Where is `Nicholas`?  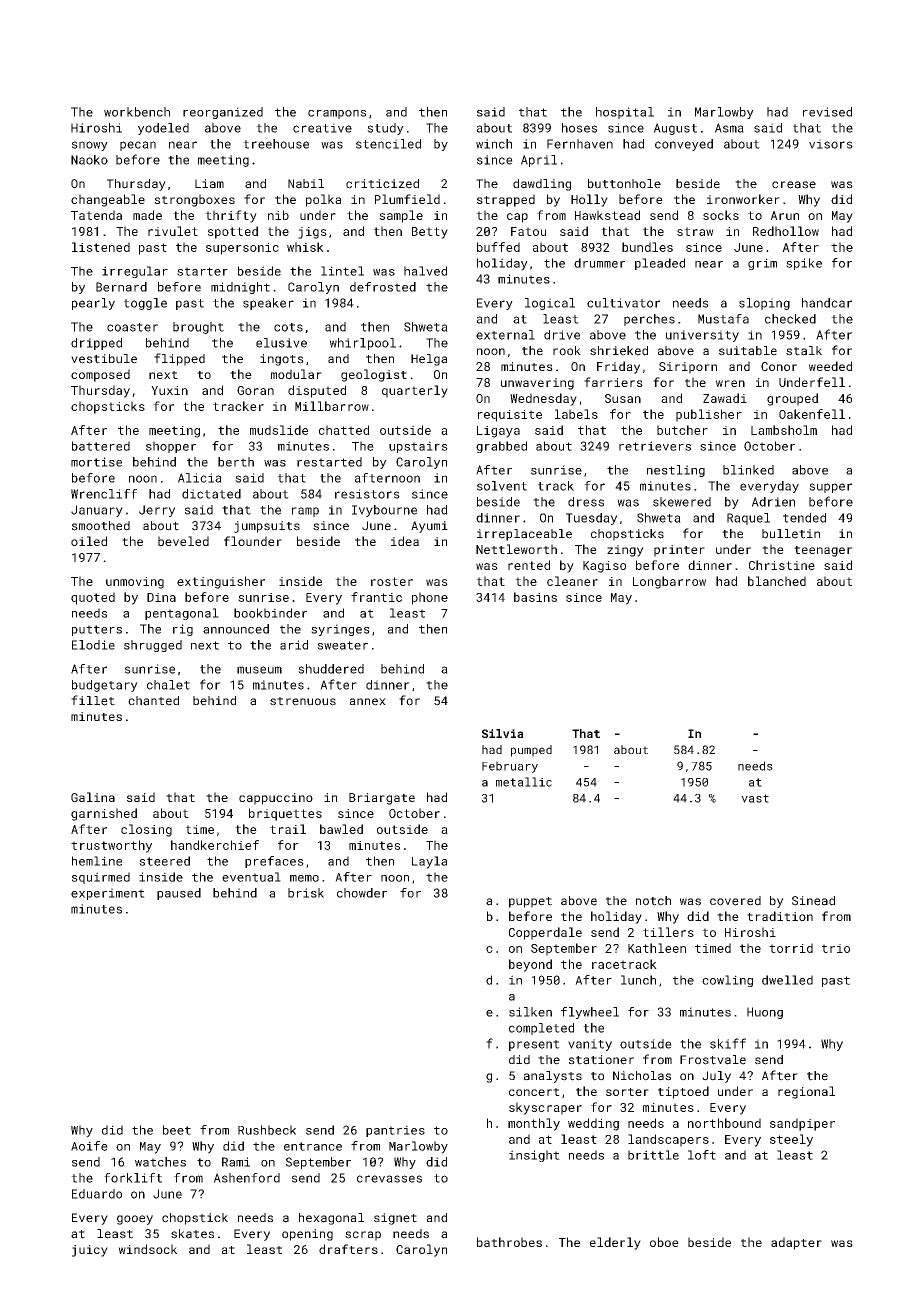 Nicholas is located at coordinates (642, 1076).
